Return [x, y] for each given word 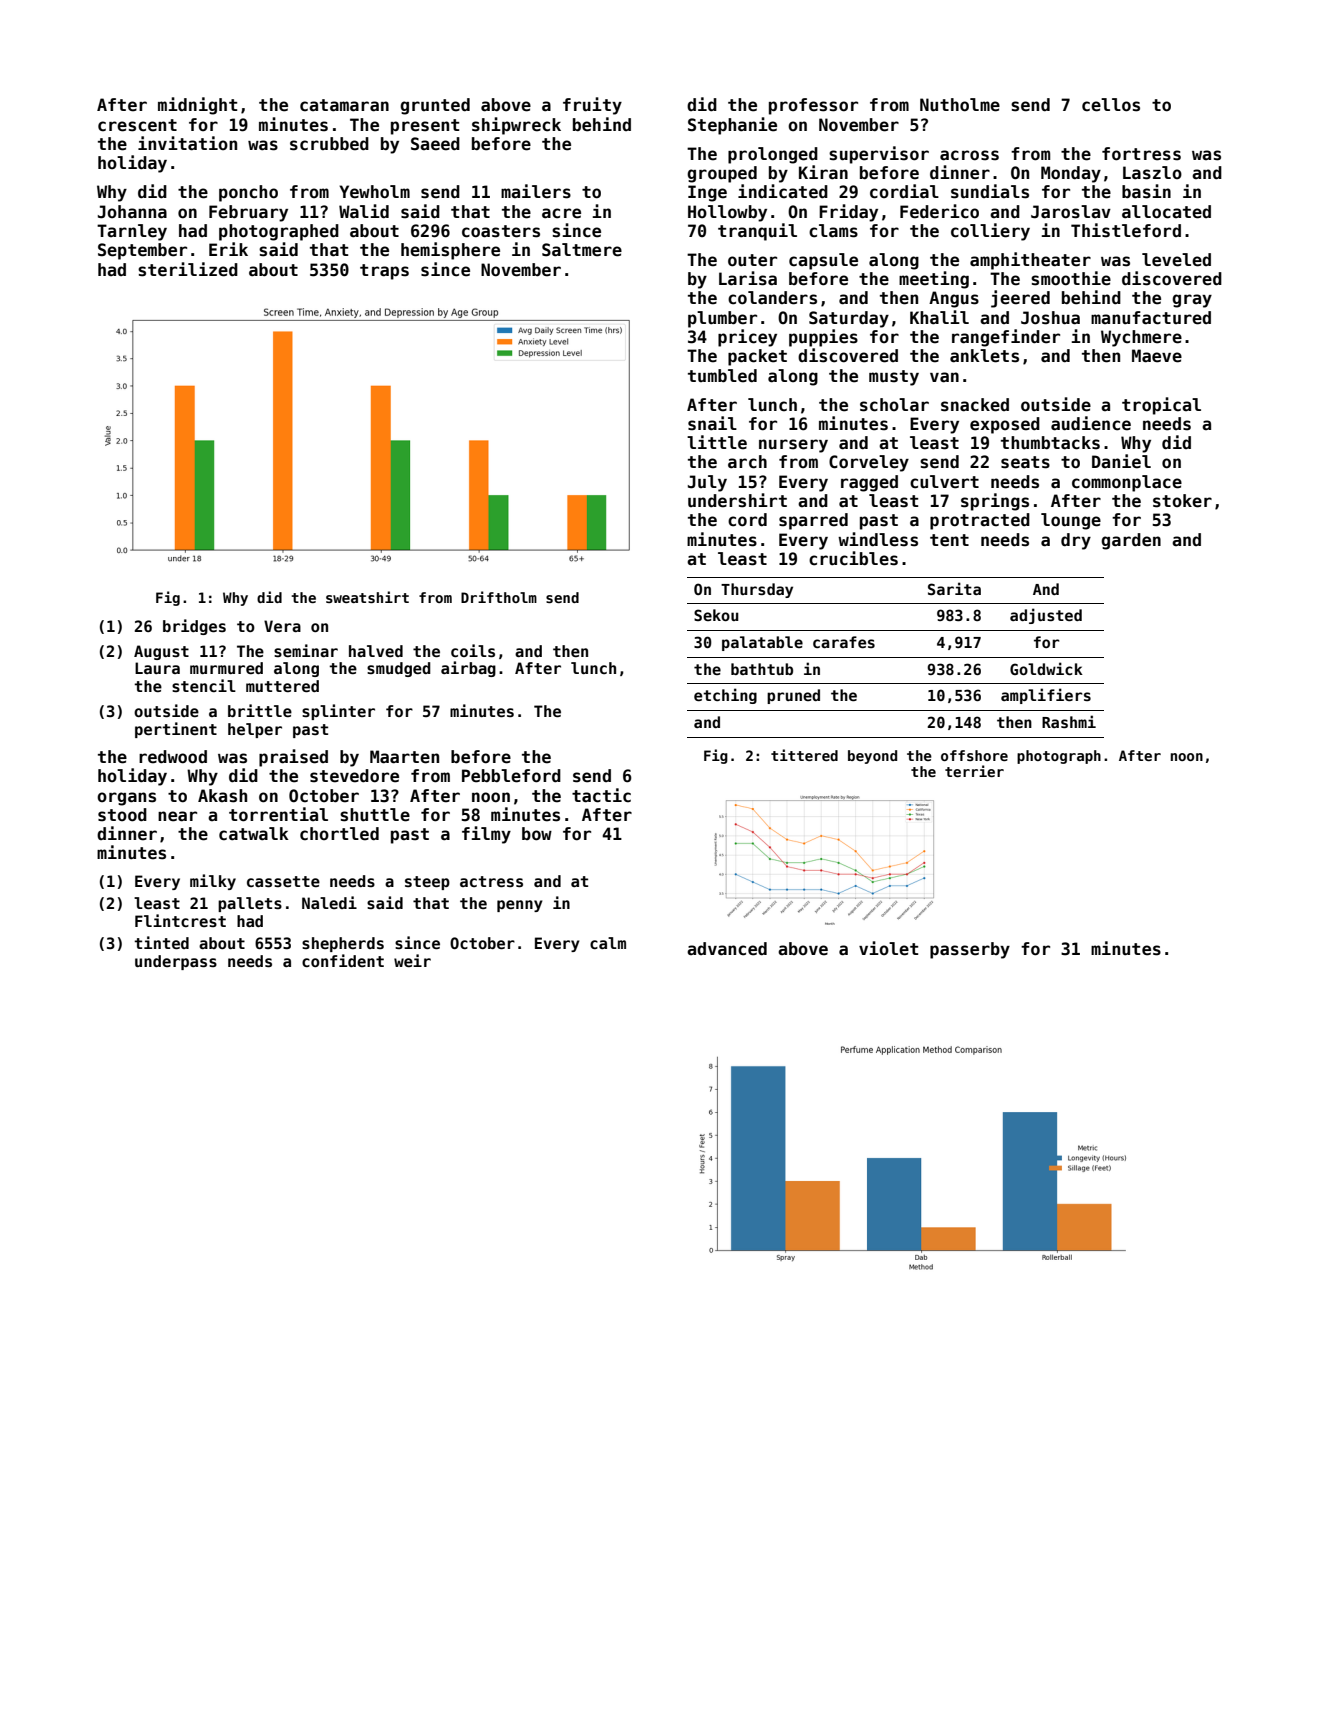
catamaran [344, 105]
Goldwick [1046, 668]
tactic [601, 795]
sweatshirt [367, 597]
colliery [990, 232]
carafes [844, 642]
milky [213, 882]
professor [813, 106]
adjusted [1046, 616]
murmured [226, 668]
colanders [772, 298]
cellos [1111, 105]
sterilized [188, 269]
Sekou [716, 615]
